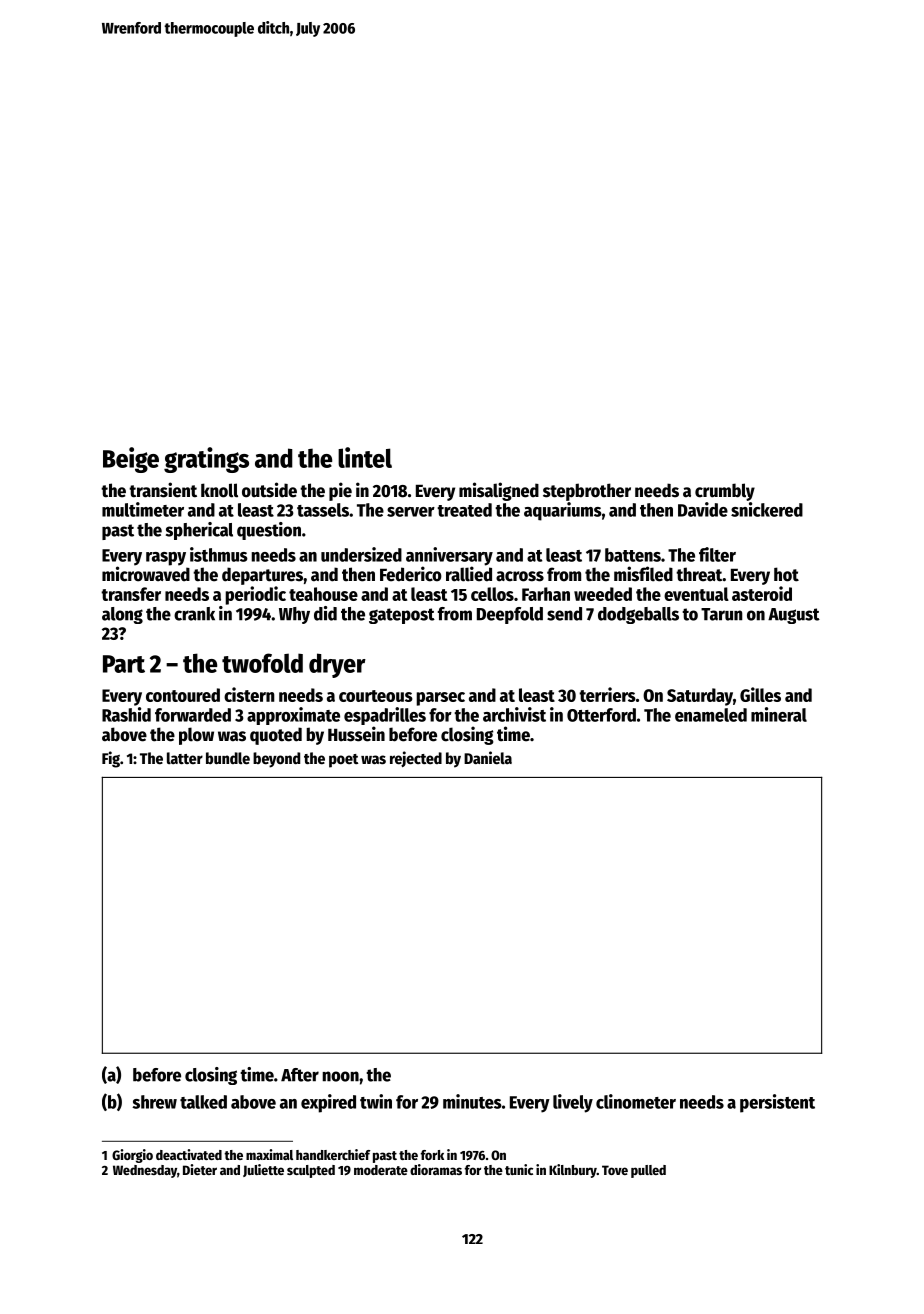 This page has height=1314, width=924. What do you see at coordinates (365, 457) in the page?
I see `lintel` at bounding box center [365, 457].
